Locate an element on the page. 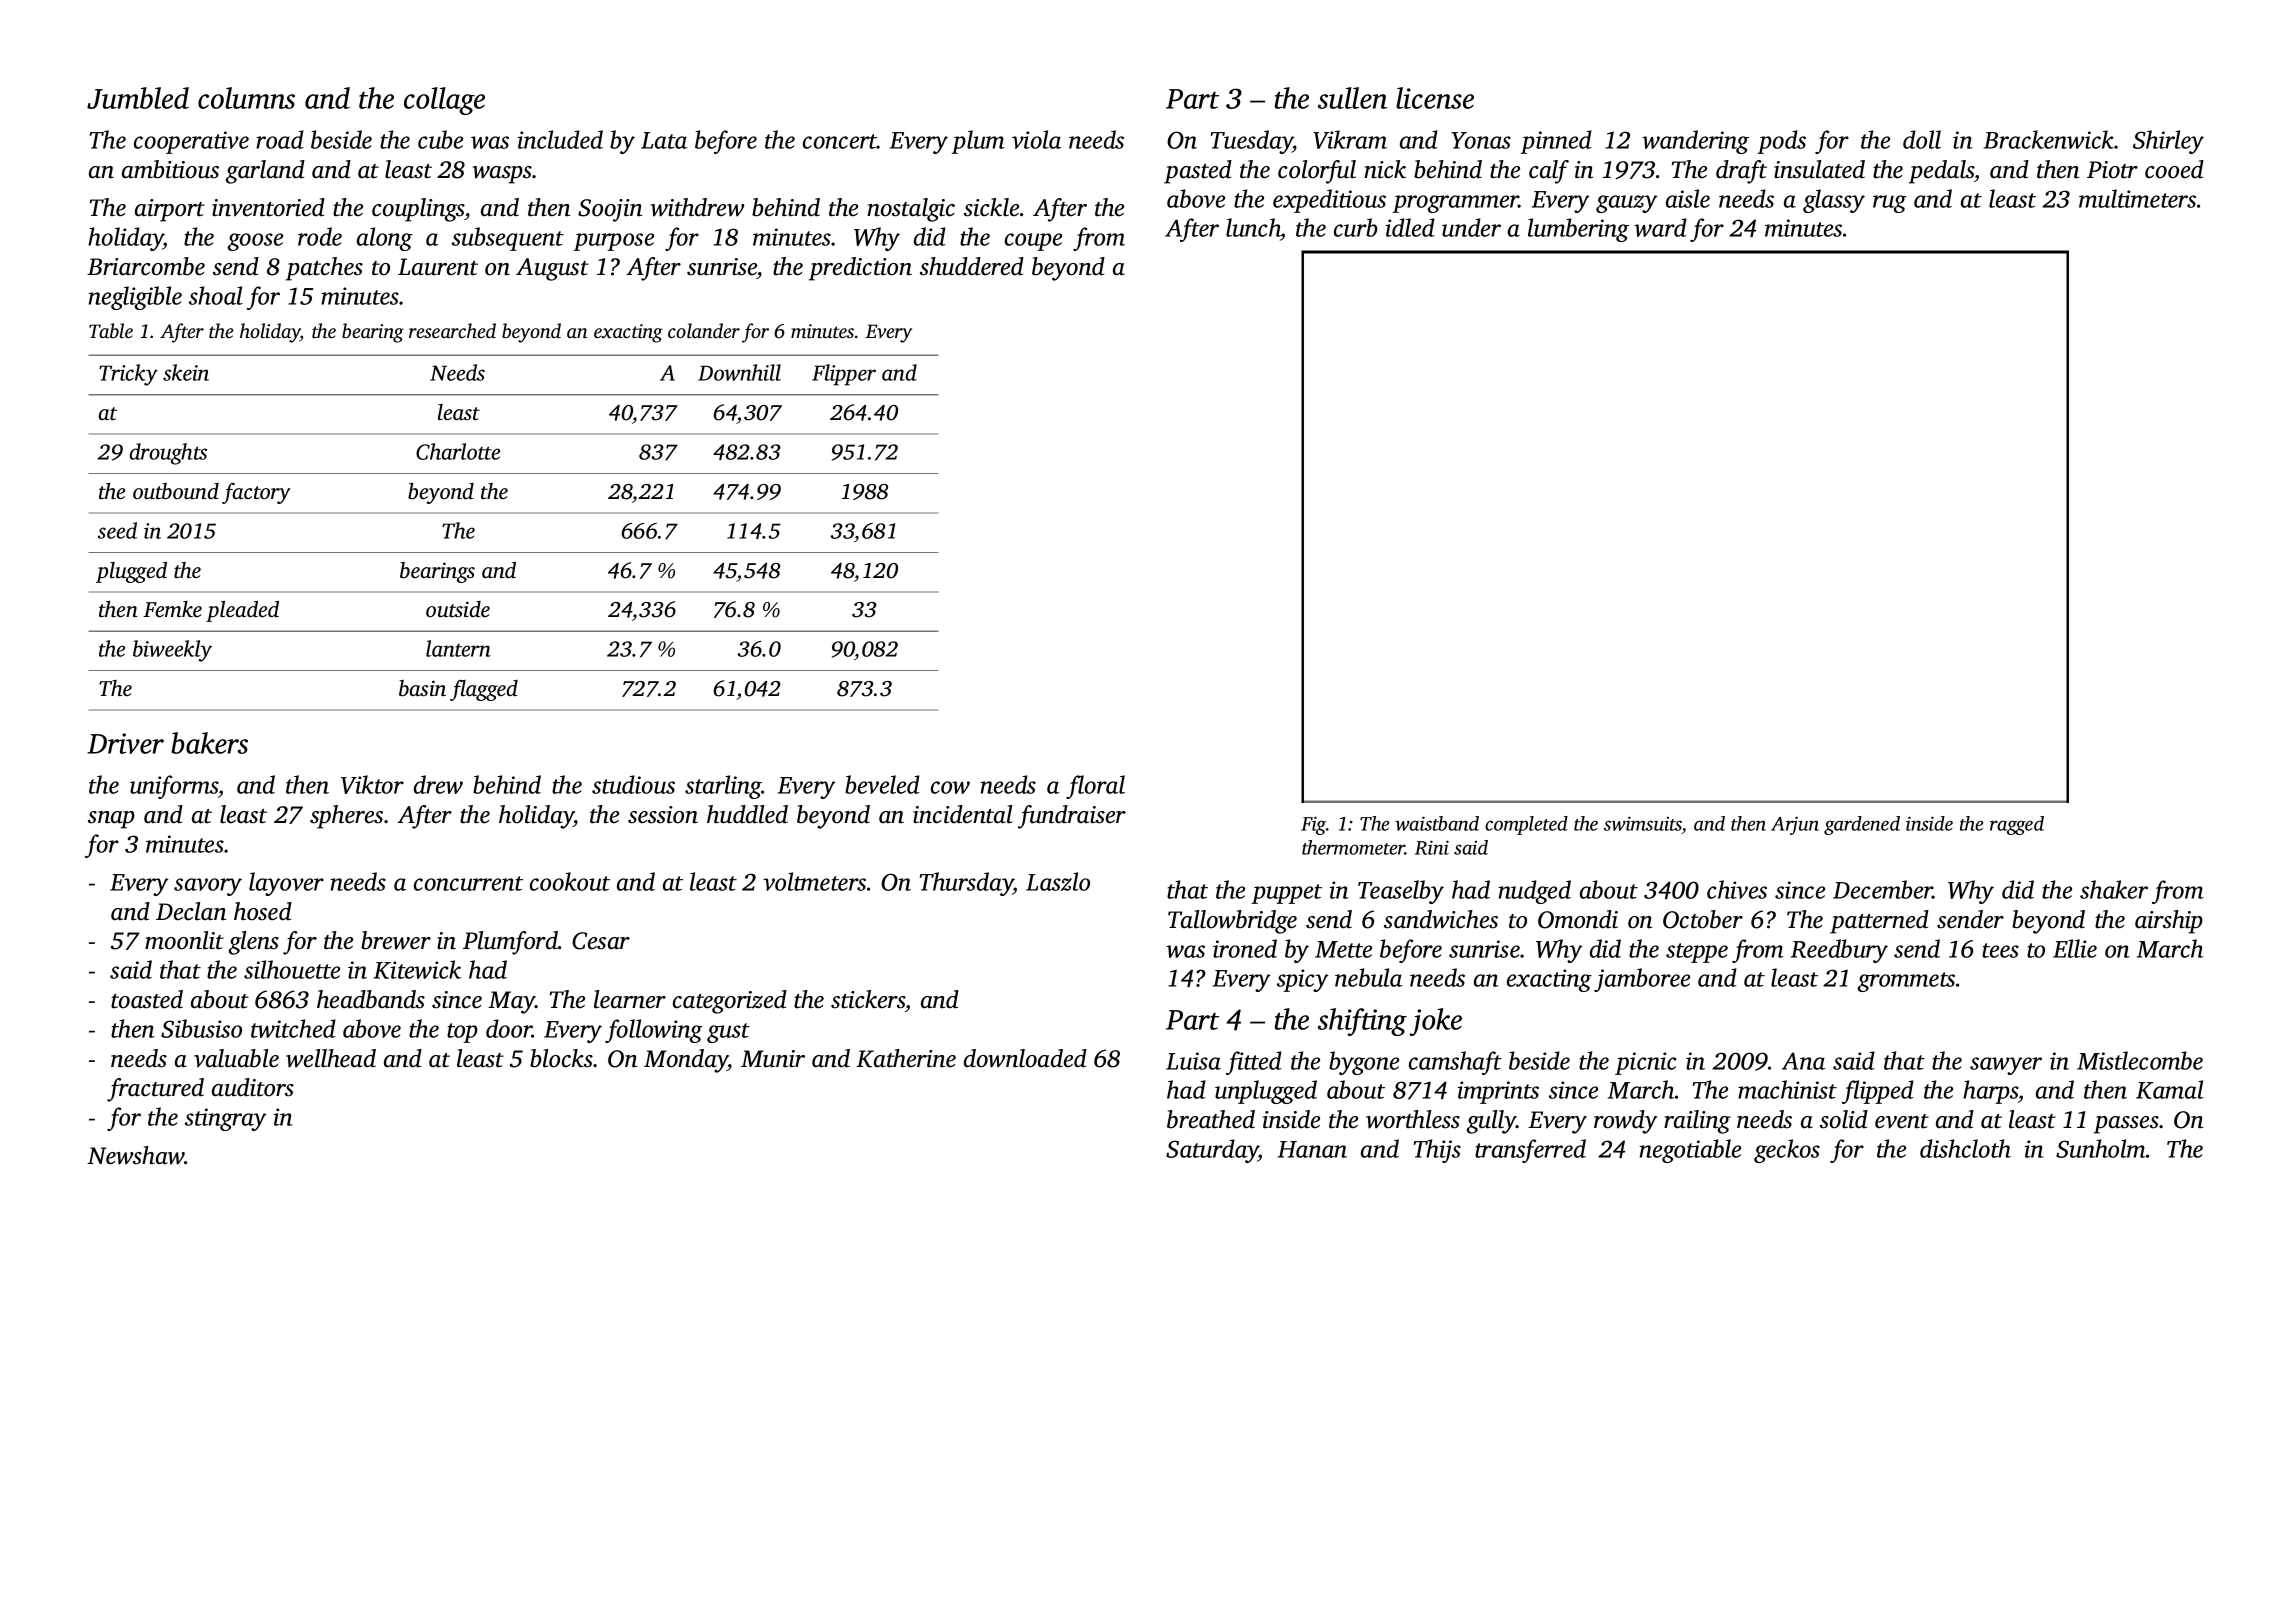  Shirley is located at coordinates (2168, 142).
